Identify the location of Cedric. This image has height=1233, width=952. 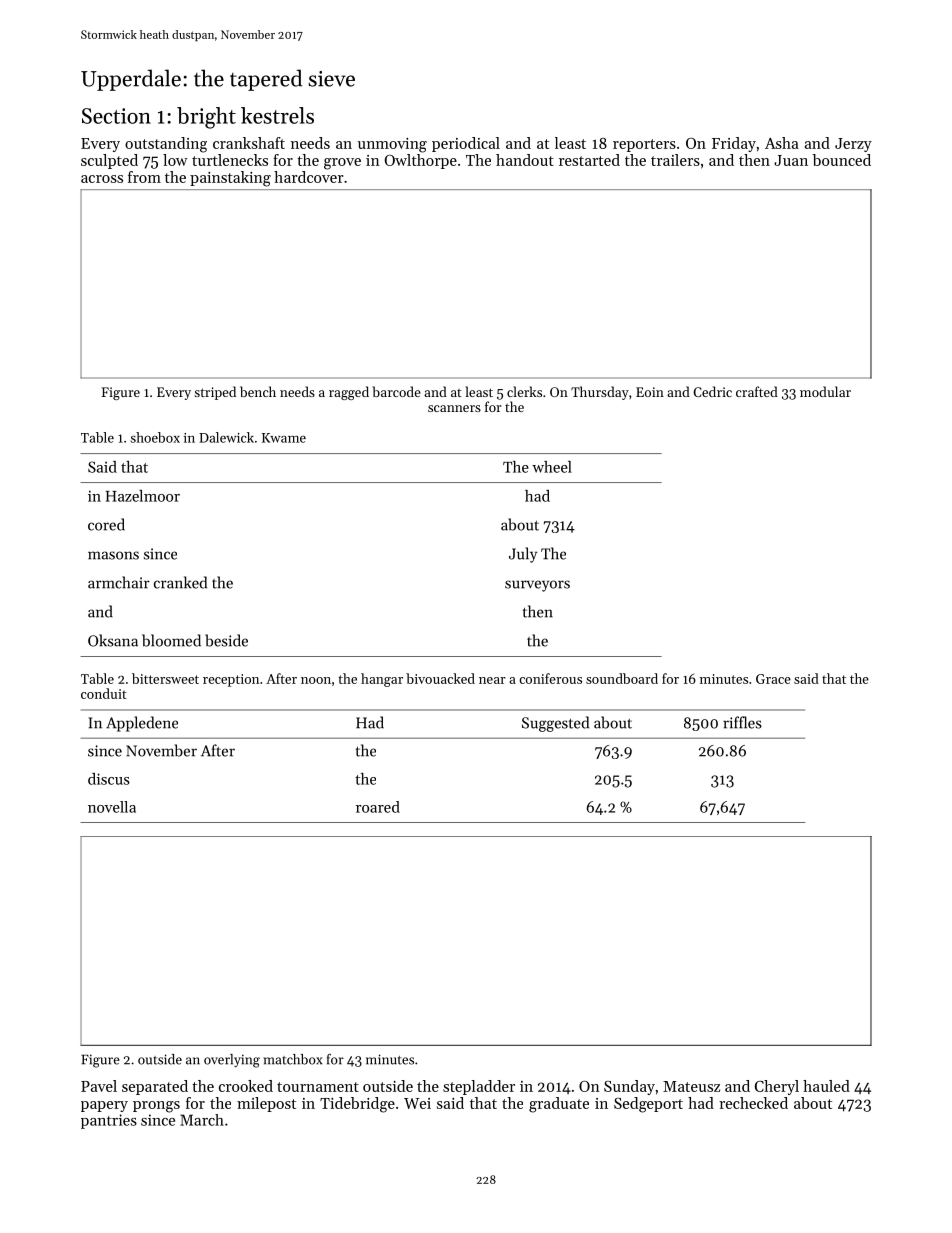
(712, 391).
